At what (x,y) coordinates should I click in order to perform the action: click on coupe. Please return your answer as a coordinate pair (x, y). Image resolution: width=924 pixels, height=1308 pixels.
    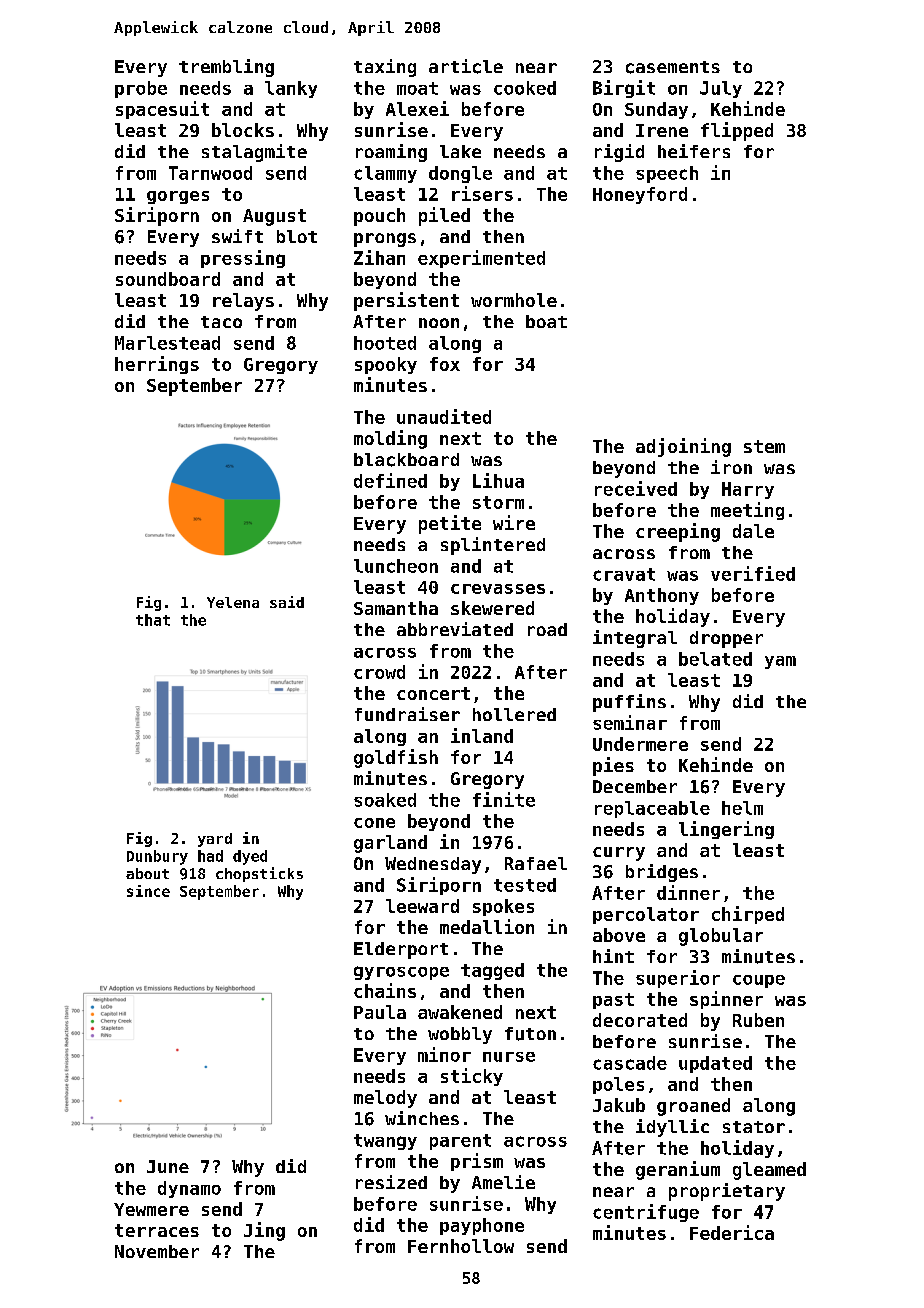
    Looking at the image, I should click on (759, 981).
